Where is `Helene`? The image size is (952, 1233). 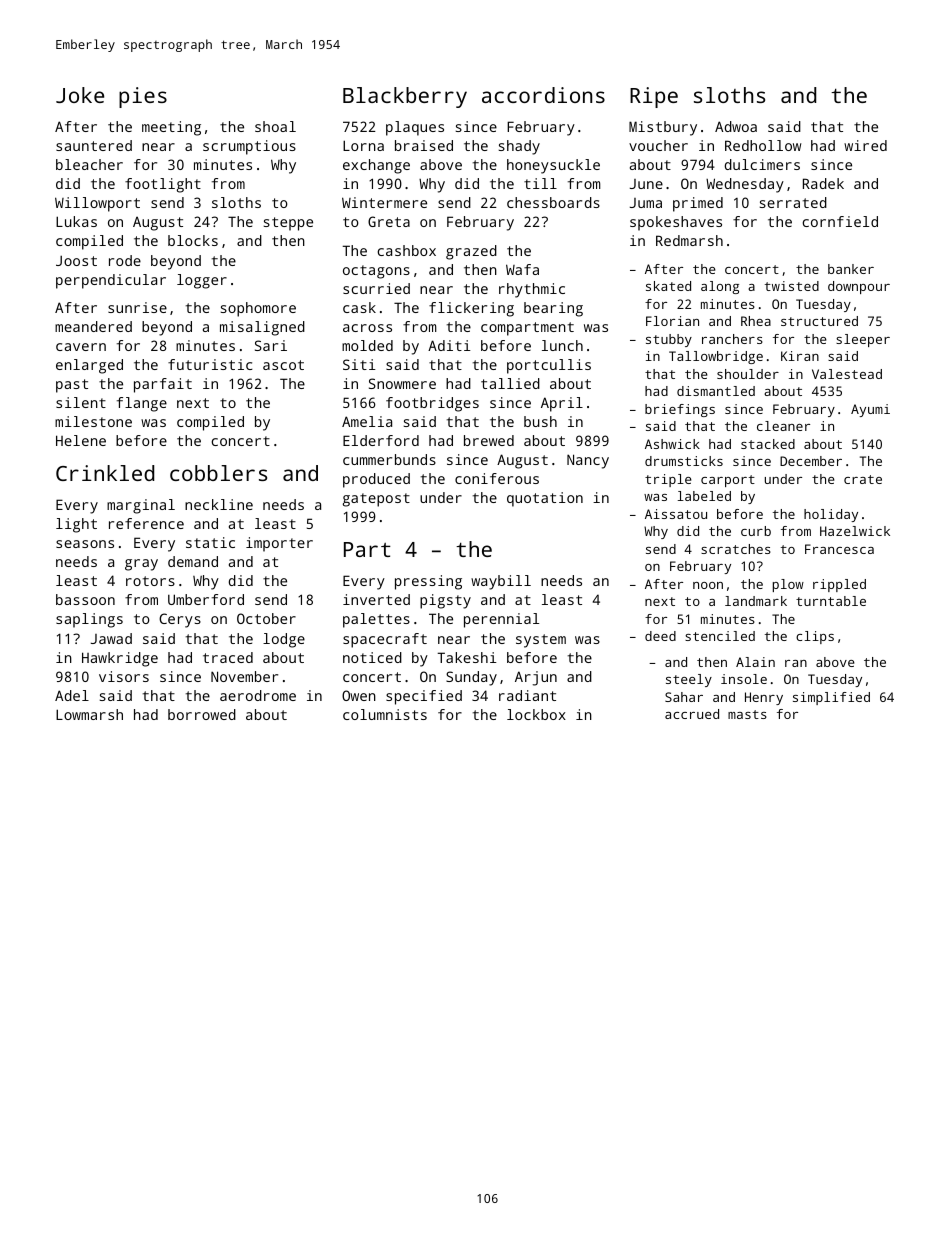 Helene is located at coordinates (81, 440).
